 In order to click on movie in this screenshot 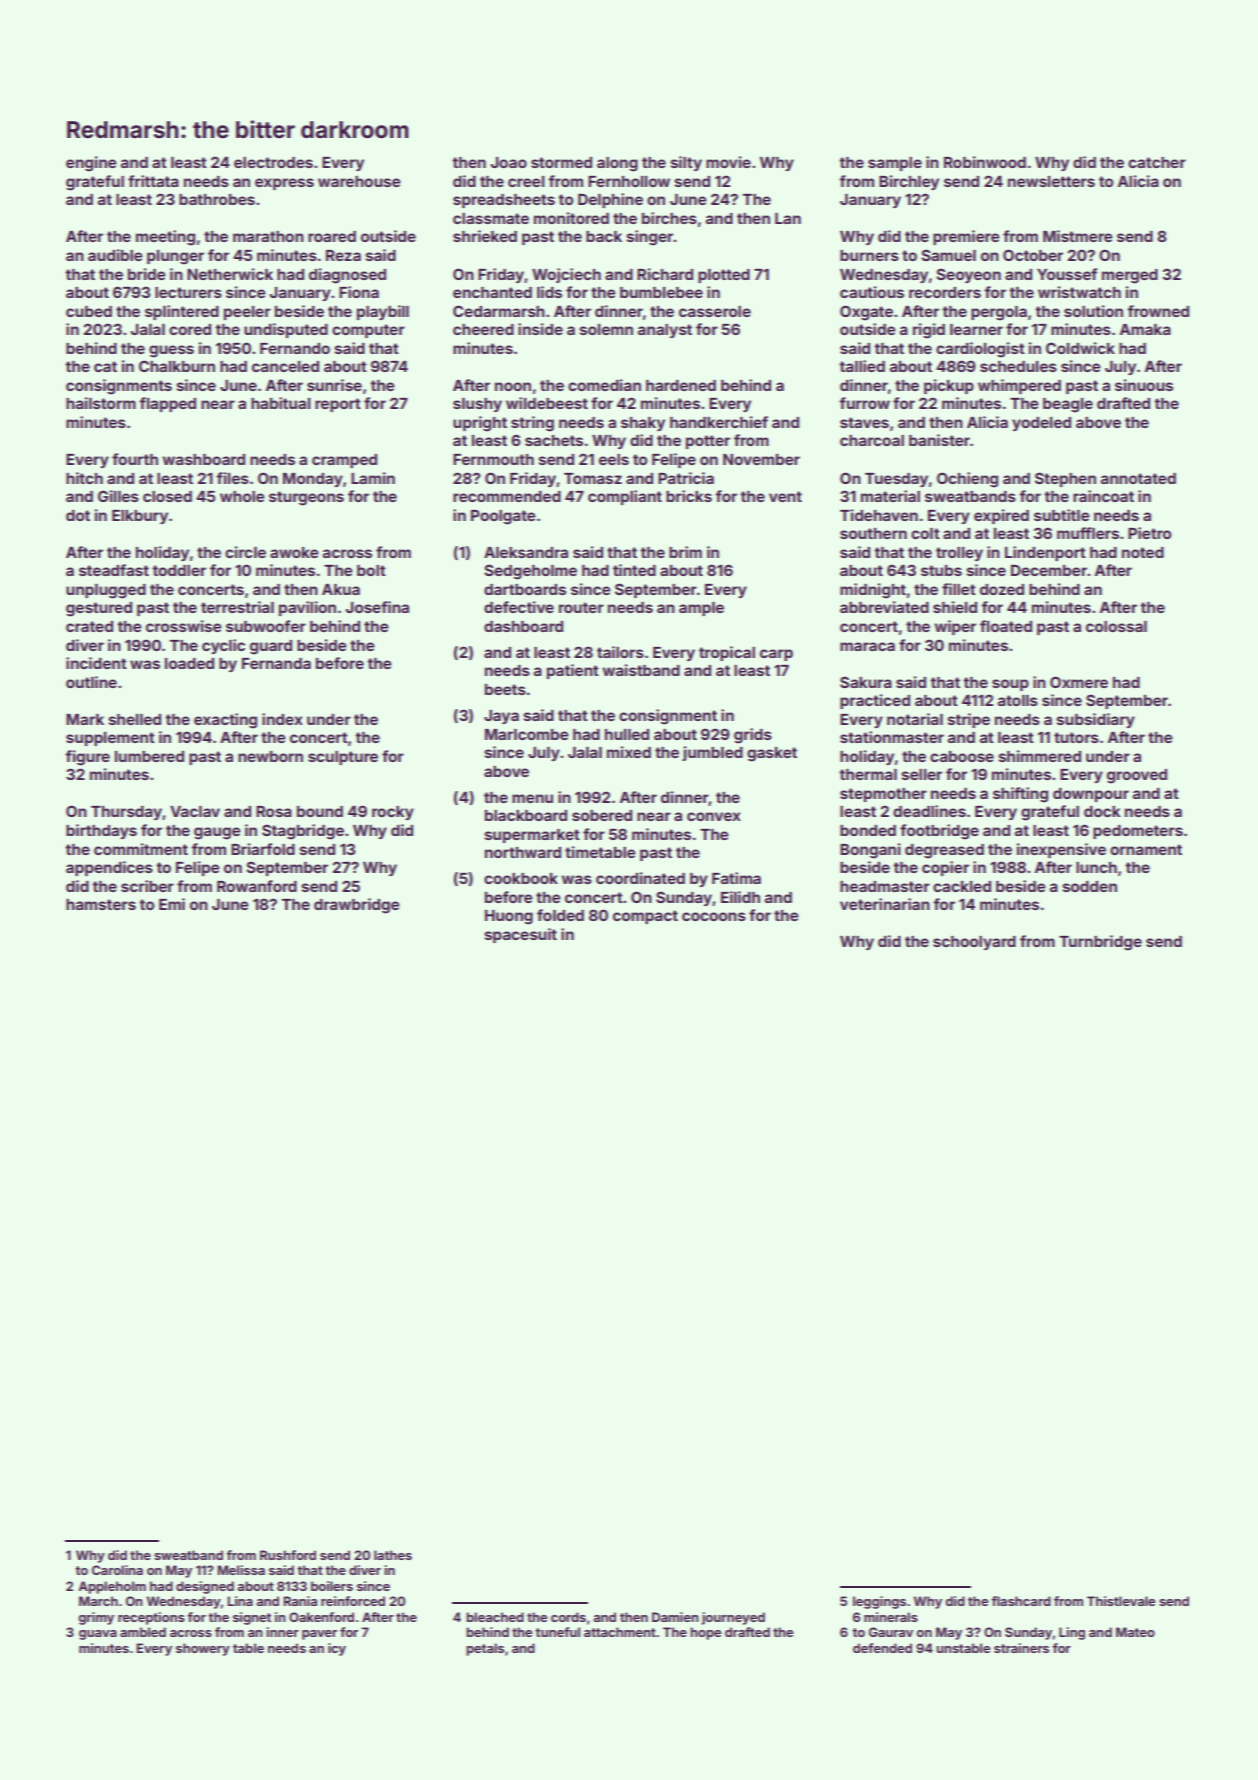, I will do `click(728, 162)`.
